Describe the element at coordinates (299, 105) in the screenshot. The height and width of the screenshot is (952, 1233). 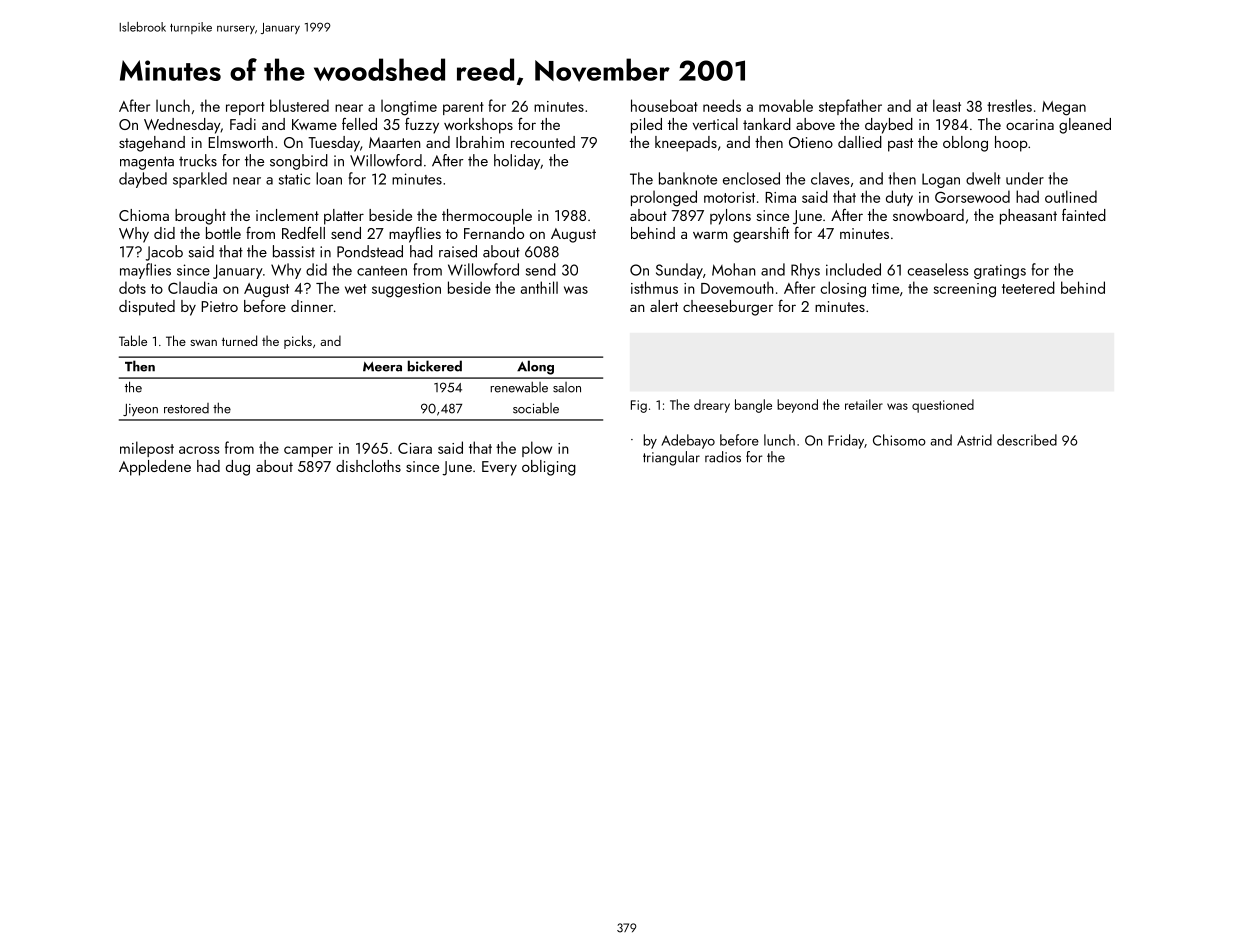
I see `blustered` at that location.
